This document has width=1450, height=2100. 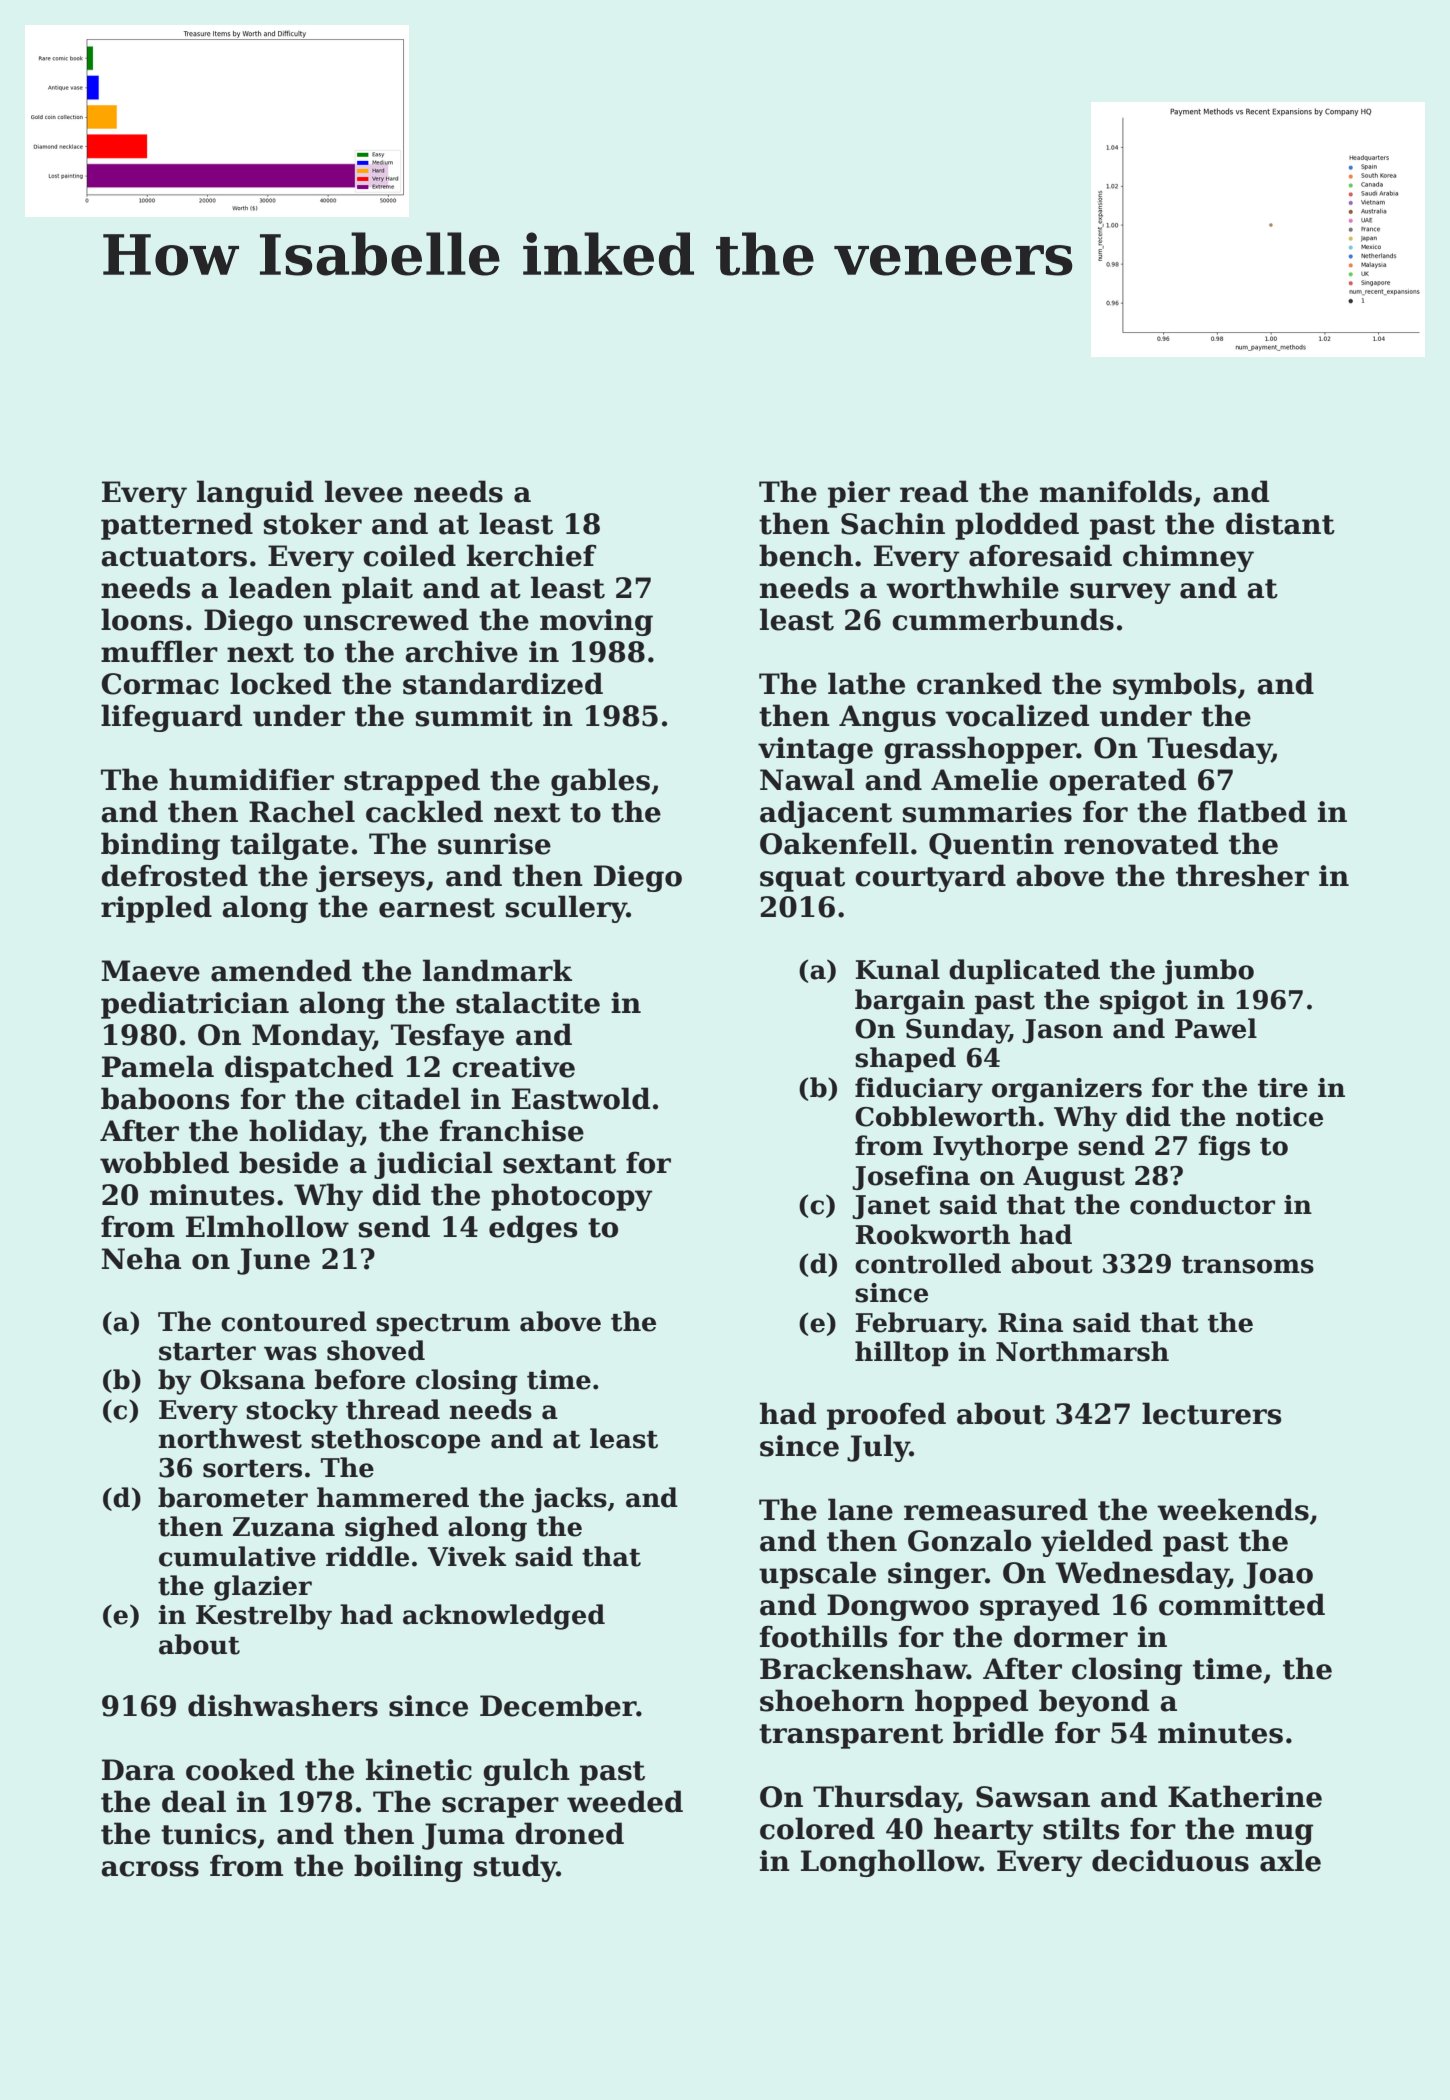 What do you see at coordinates (1248, 1265) in the document?
I see `transoms` at bounding box center [1248, 1265].
